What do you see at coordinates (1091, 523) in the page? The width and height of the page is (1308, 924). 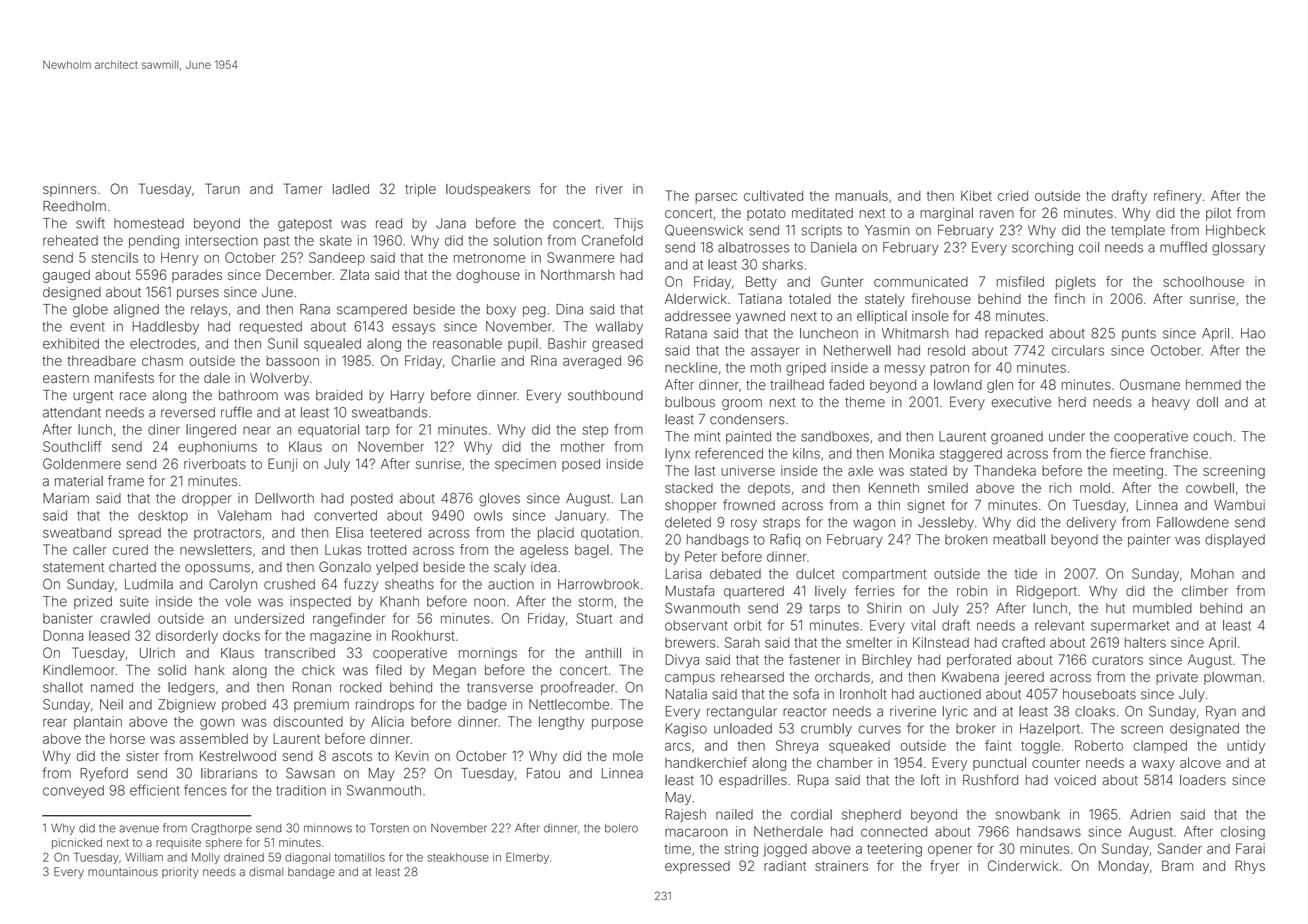 I see `delivery` at bounding box center [1091, 523].
